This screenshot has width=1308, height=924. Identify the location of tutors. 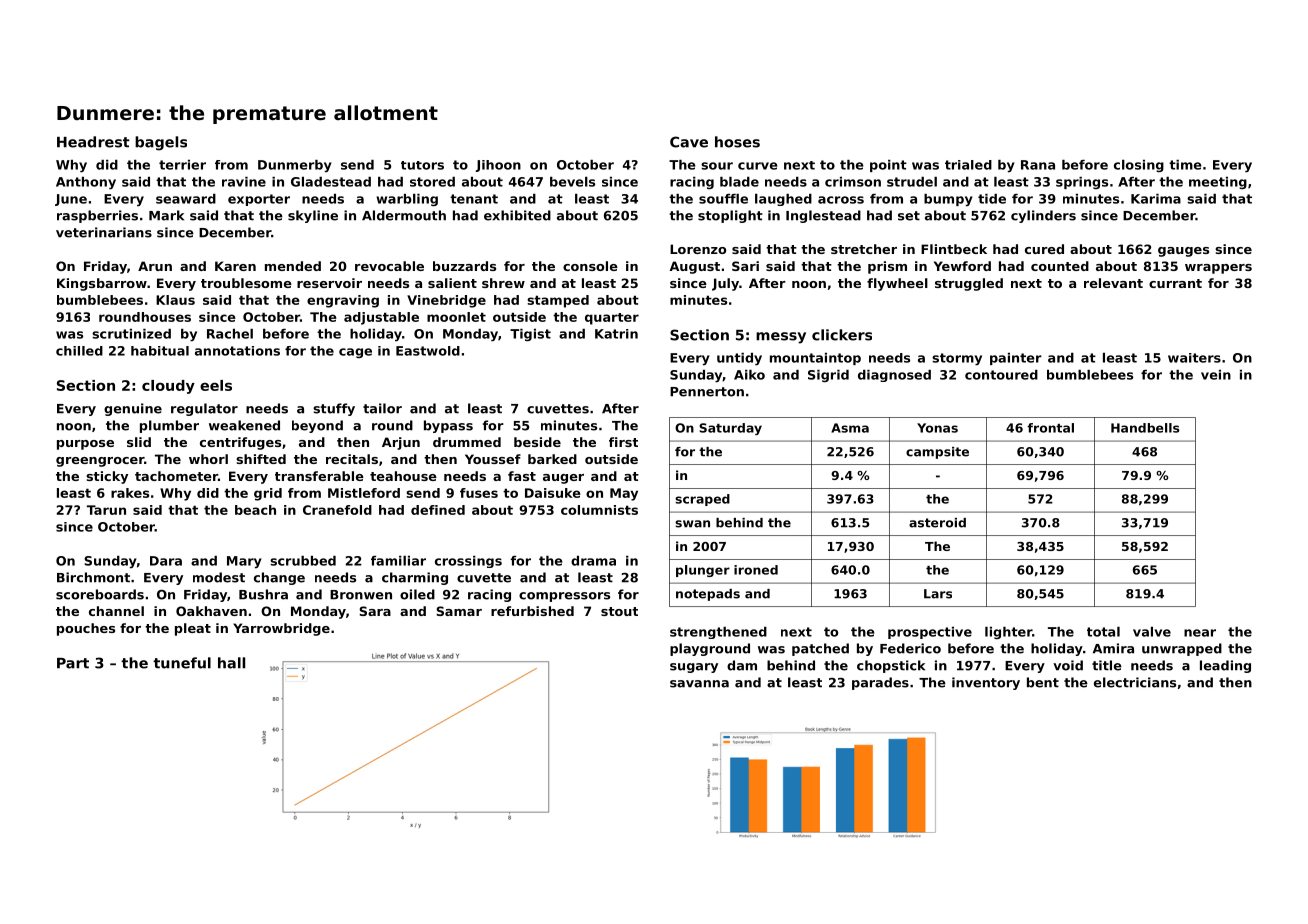
(422, 165).
